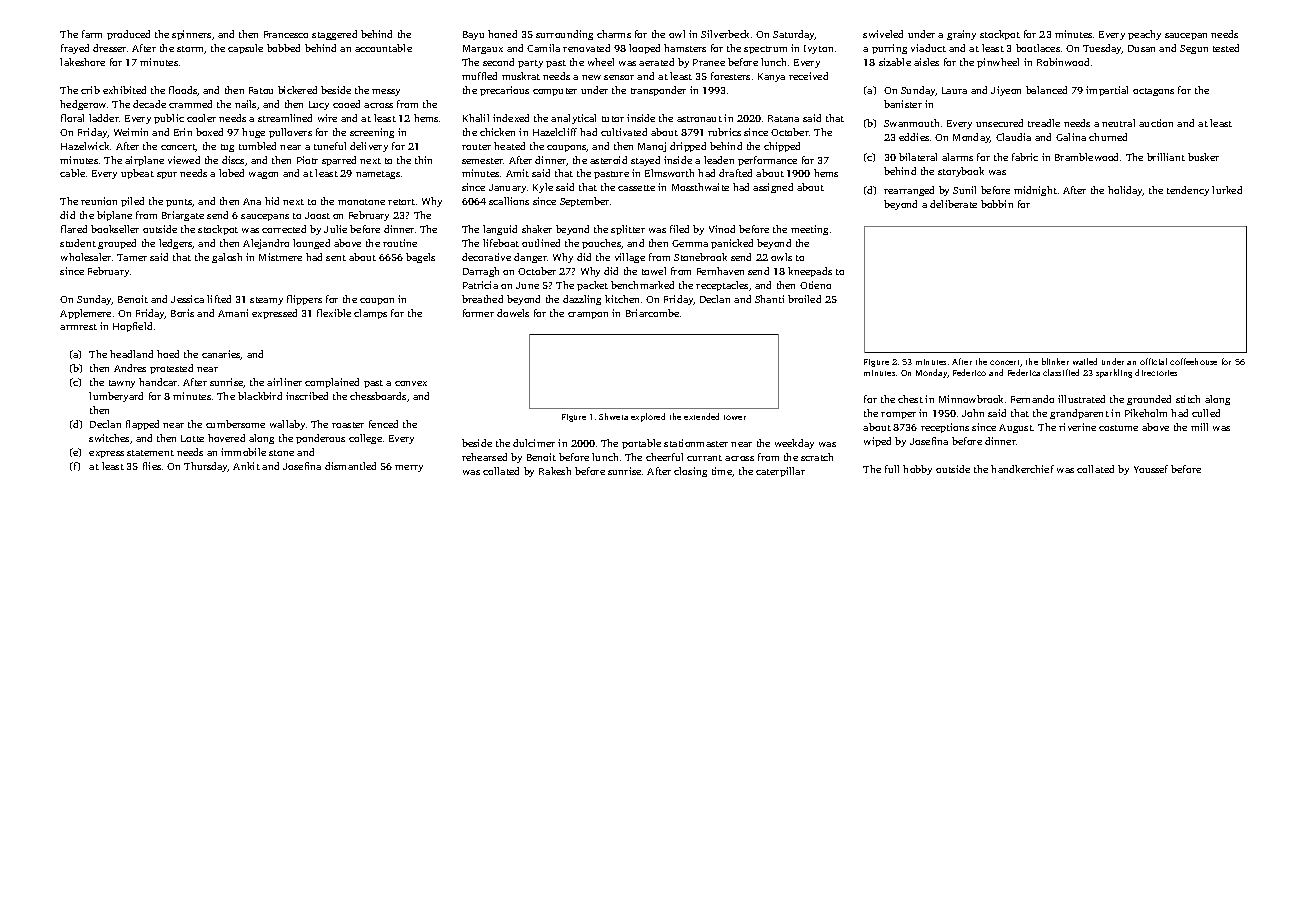 Image resolution: width=1308 pixels, height=924 pixels. What do you see at coordinates (1199, 427) in the document?
I see `mill` at bounding box center [1199, 427].
